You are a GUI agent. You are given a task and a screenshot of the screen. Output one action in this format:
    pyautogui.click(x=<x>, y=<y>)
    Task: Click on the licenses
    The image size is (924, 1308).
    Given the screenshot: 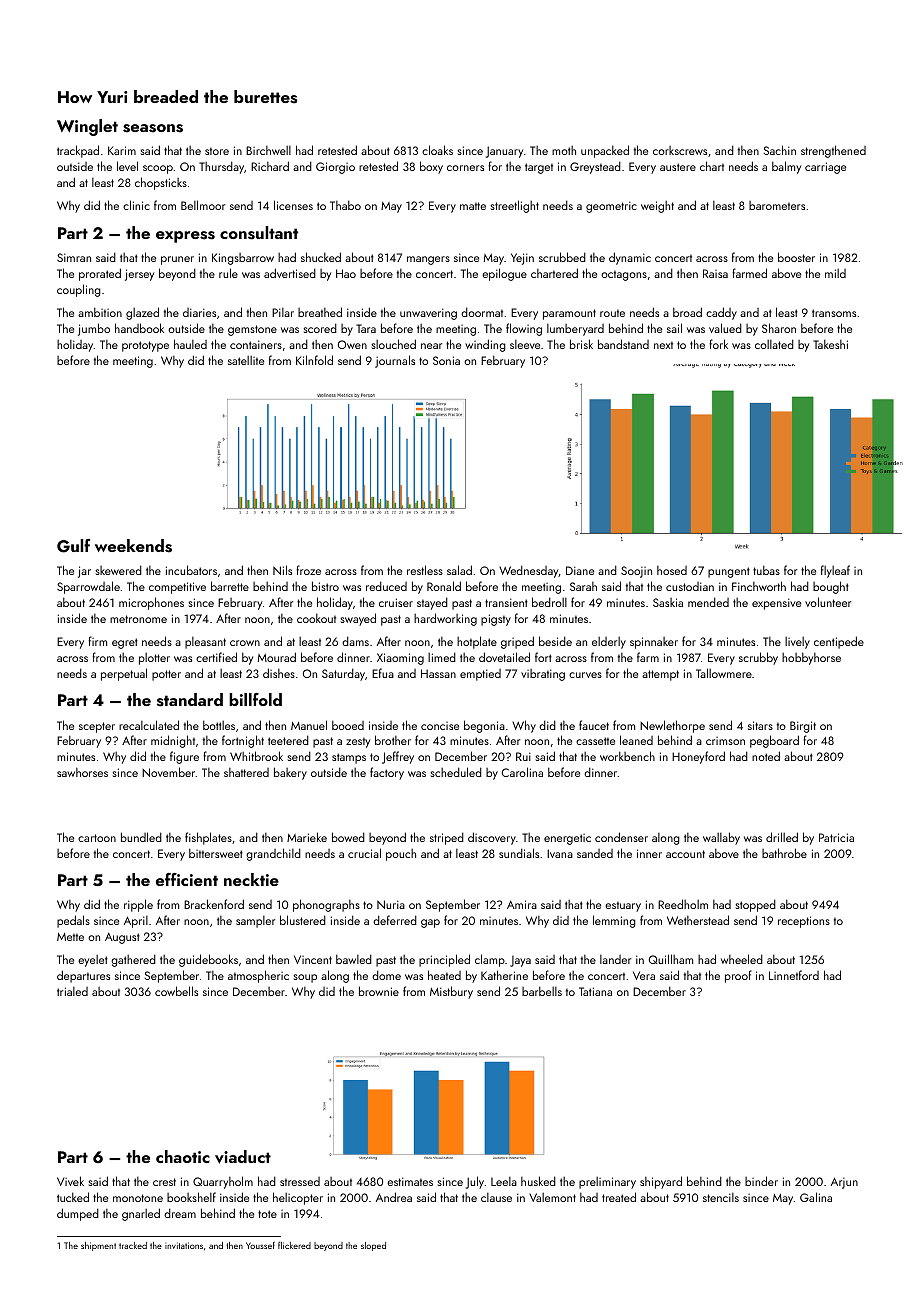 What is the action you would take?
    pyautogui.click(x=293, y=205)
